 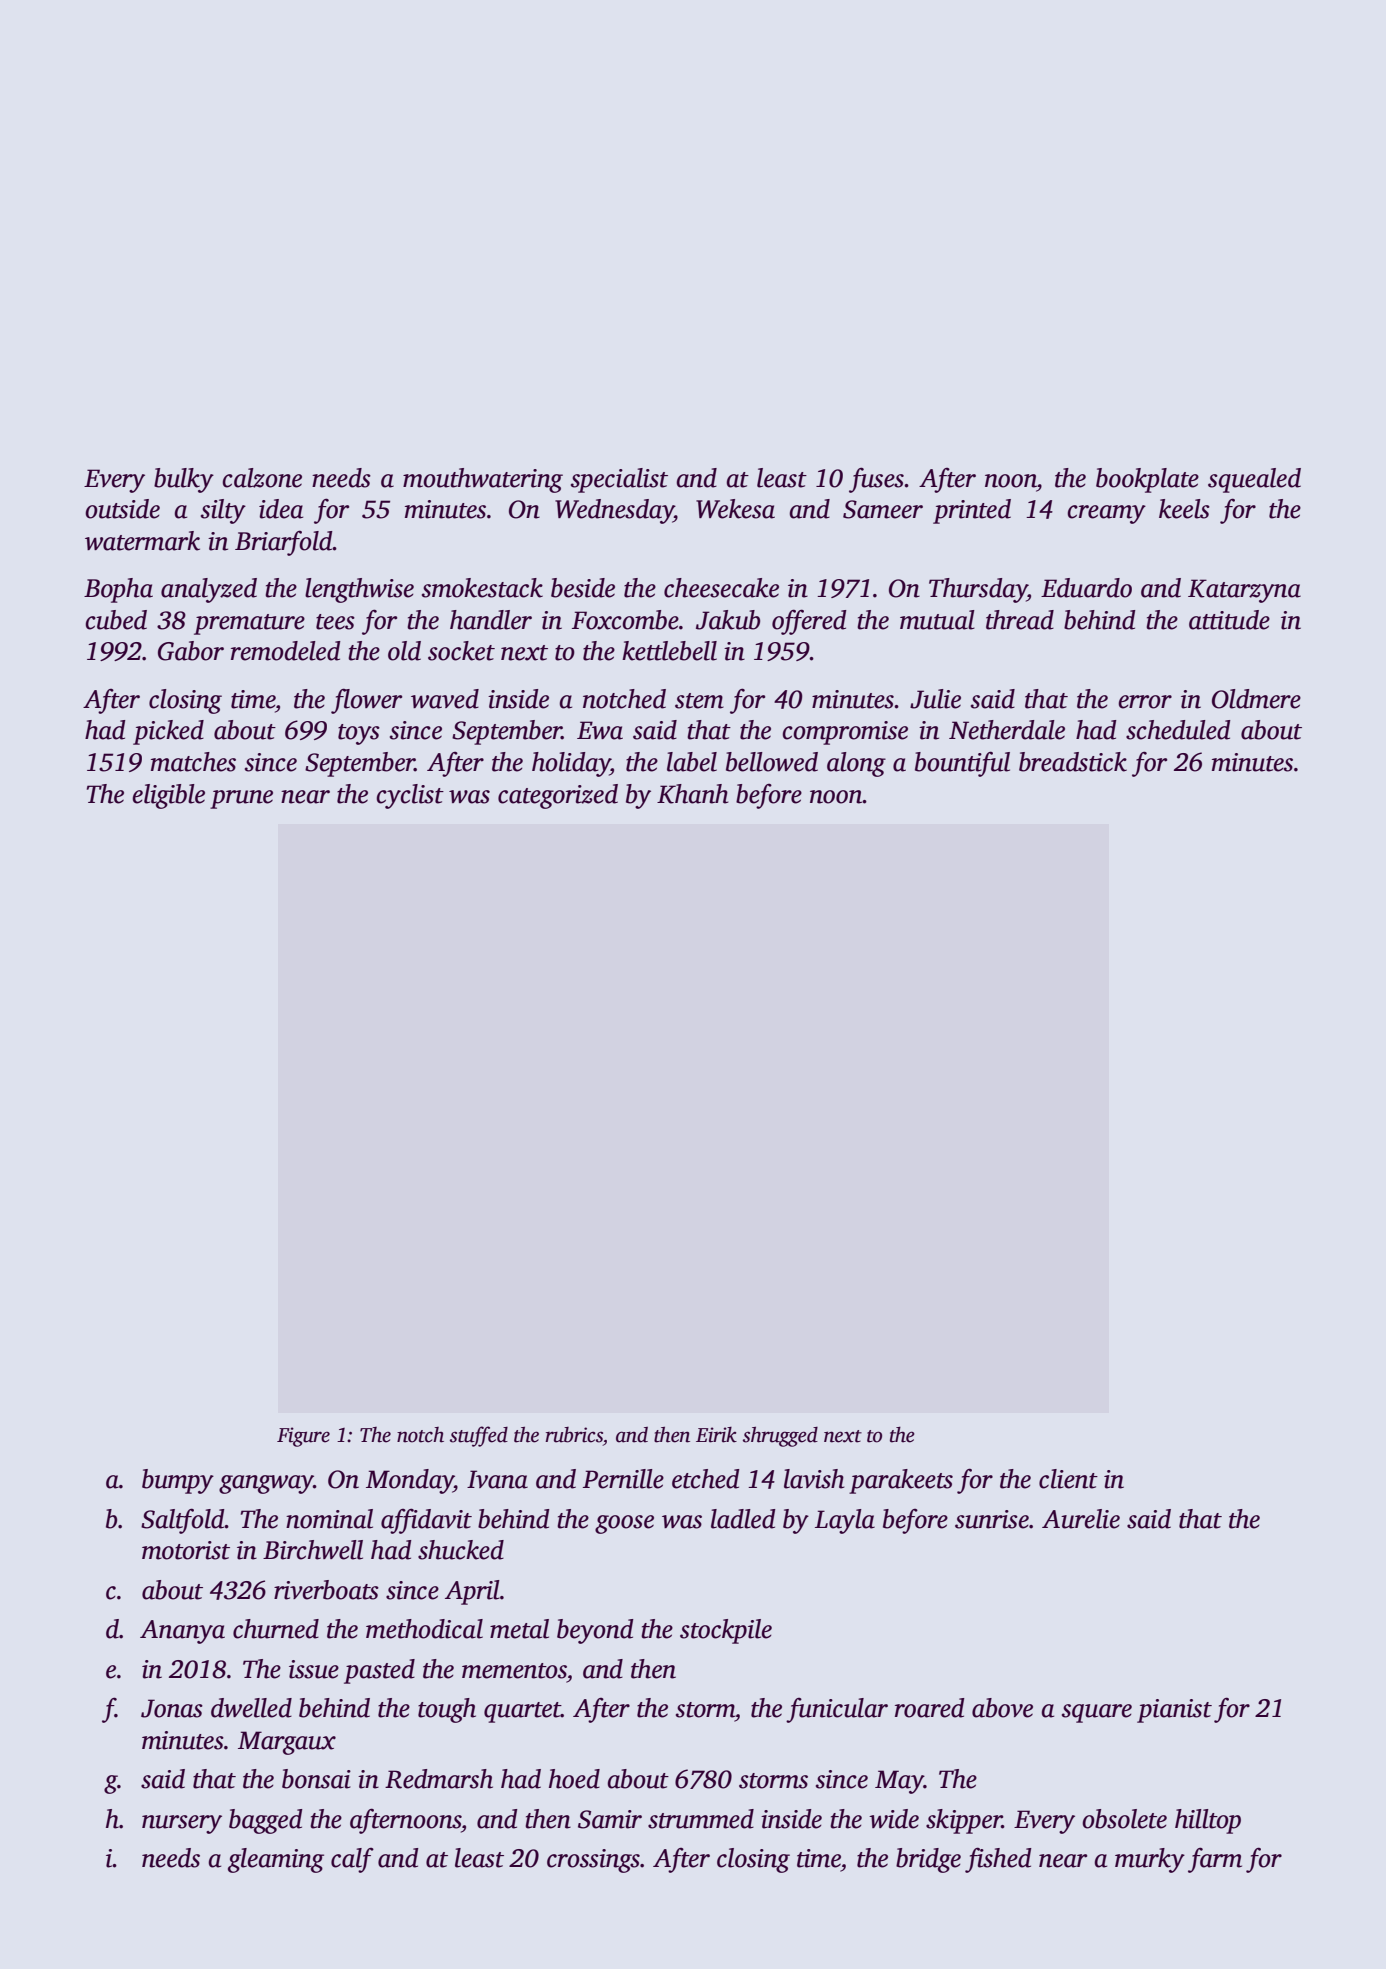 I want to click on calzone, so click(x=262, y=478).
